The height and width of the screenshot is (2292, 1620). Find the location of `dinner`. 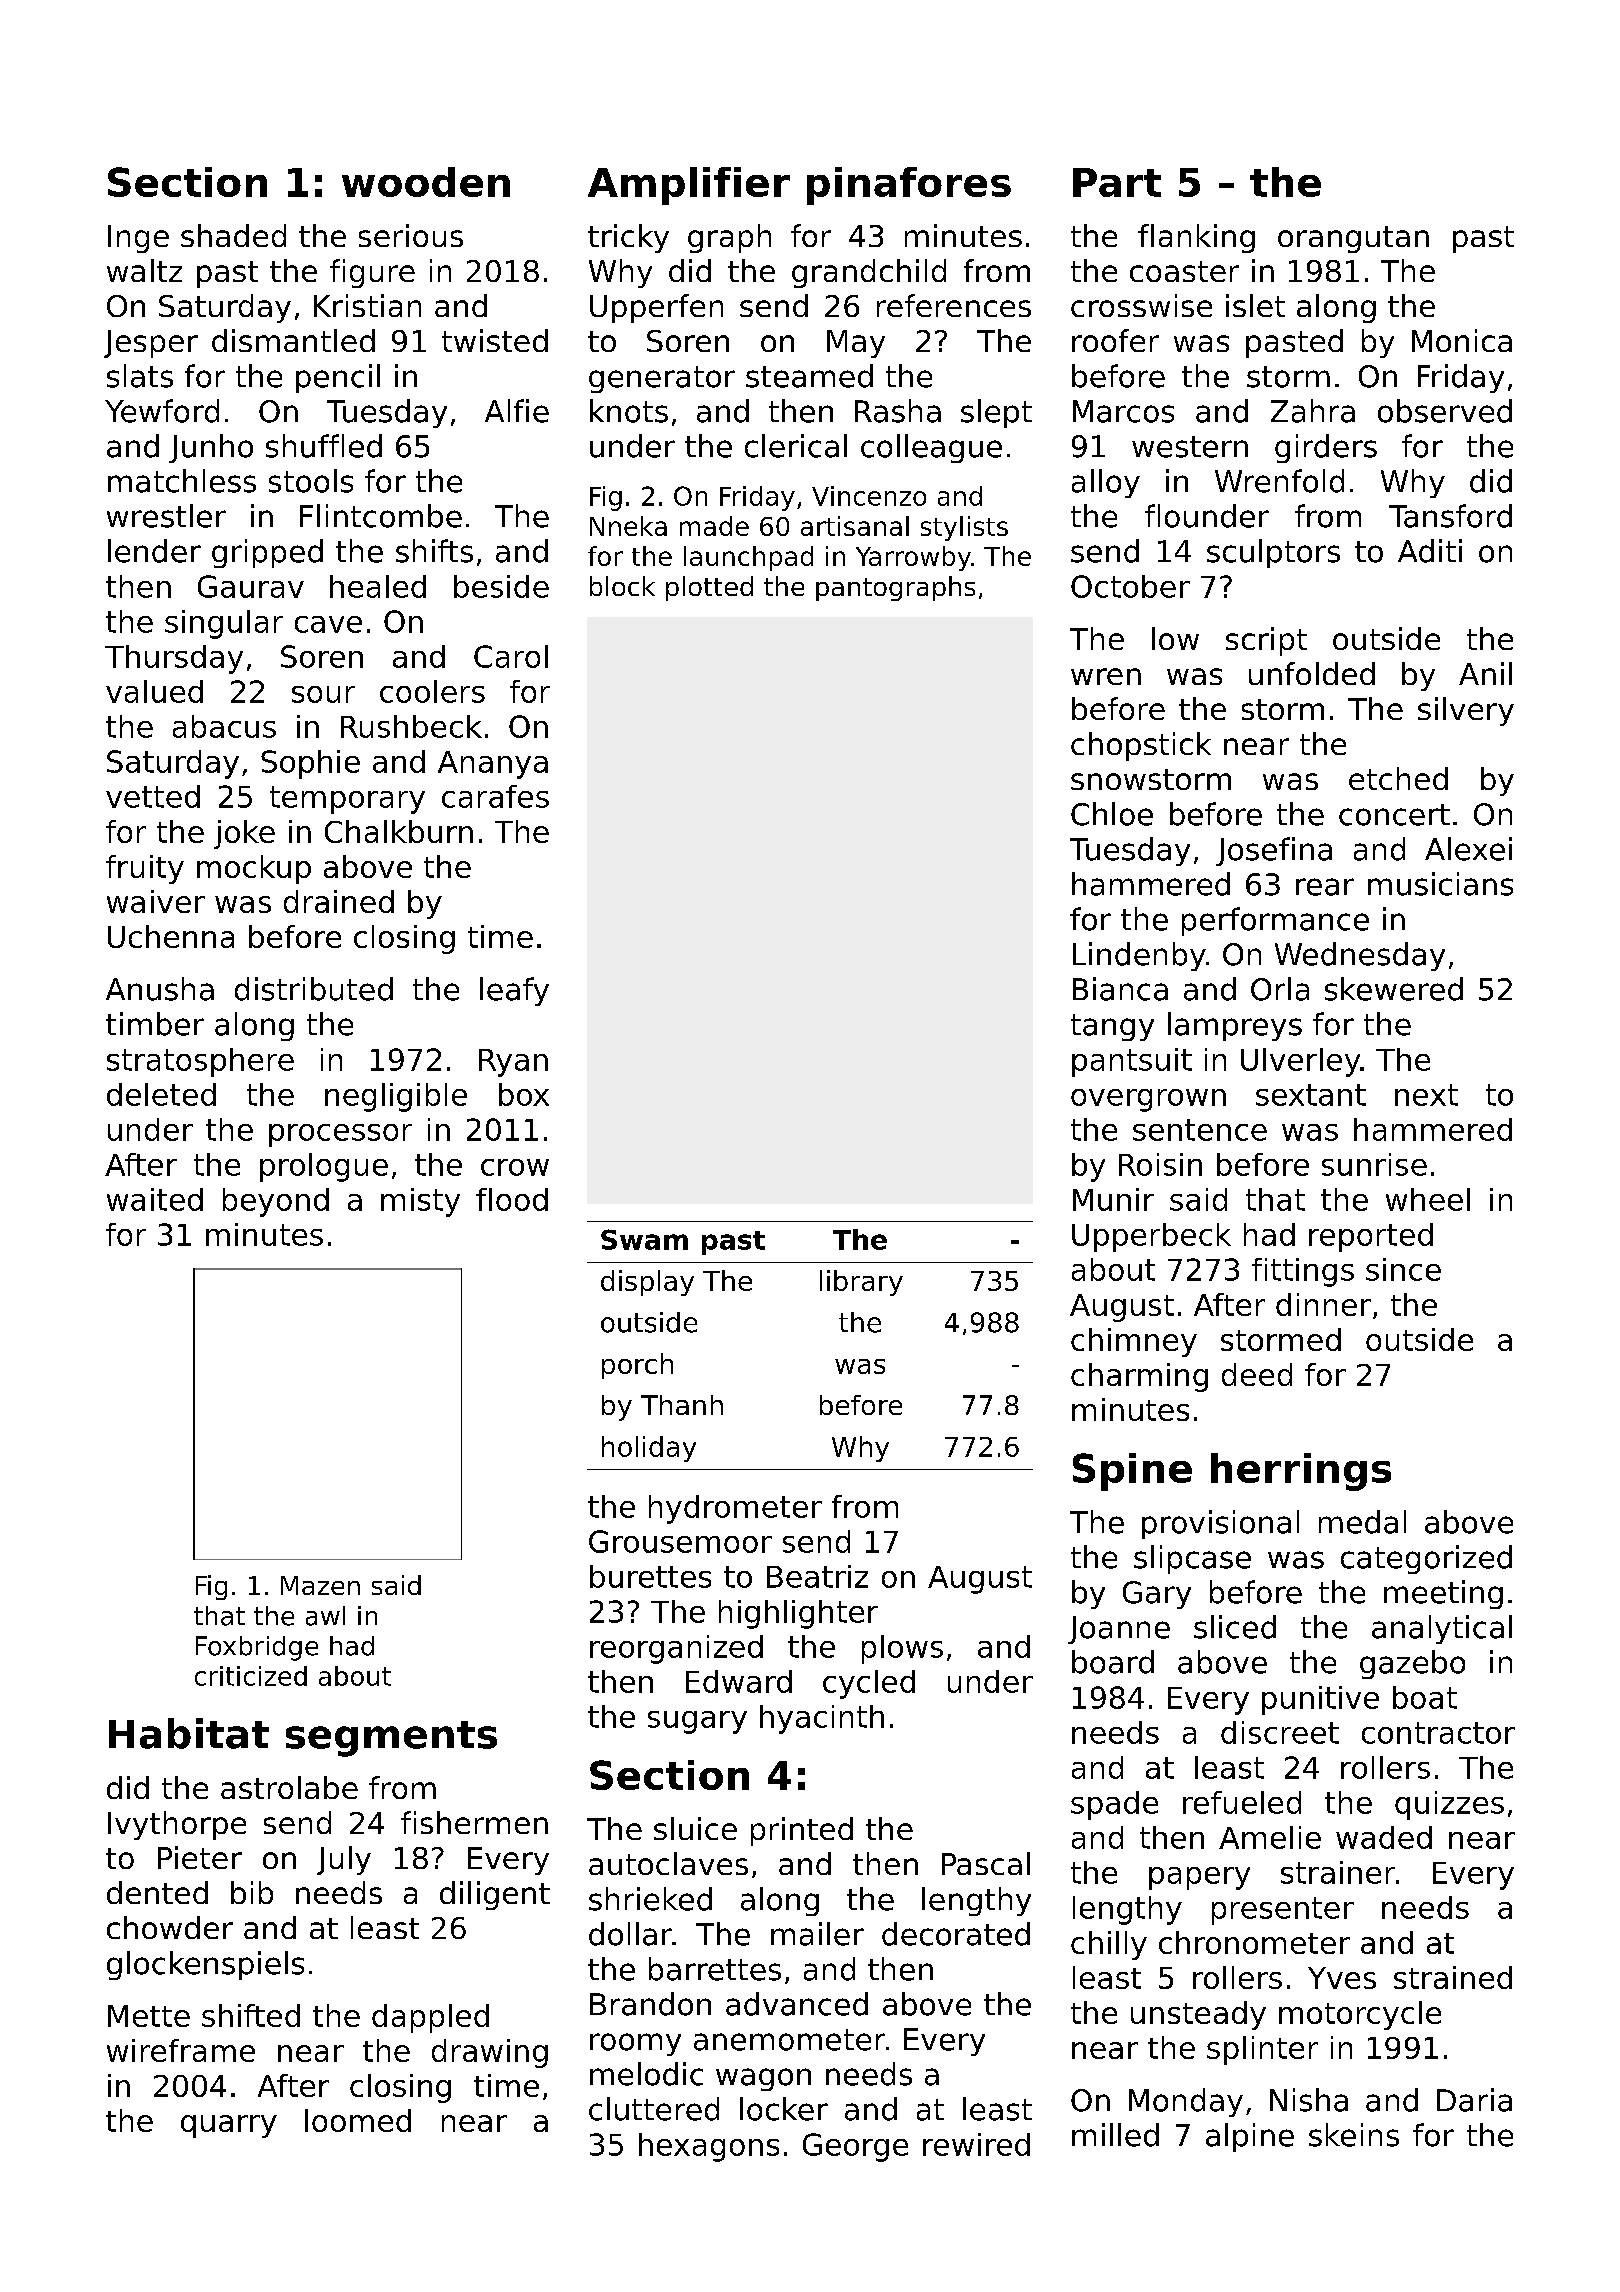

dinner is located at coordinates (1323, 1304).
